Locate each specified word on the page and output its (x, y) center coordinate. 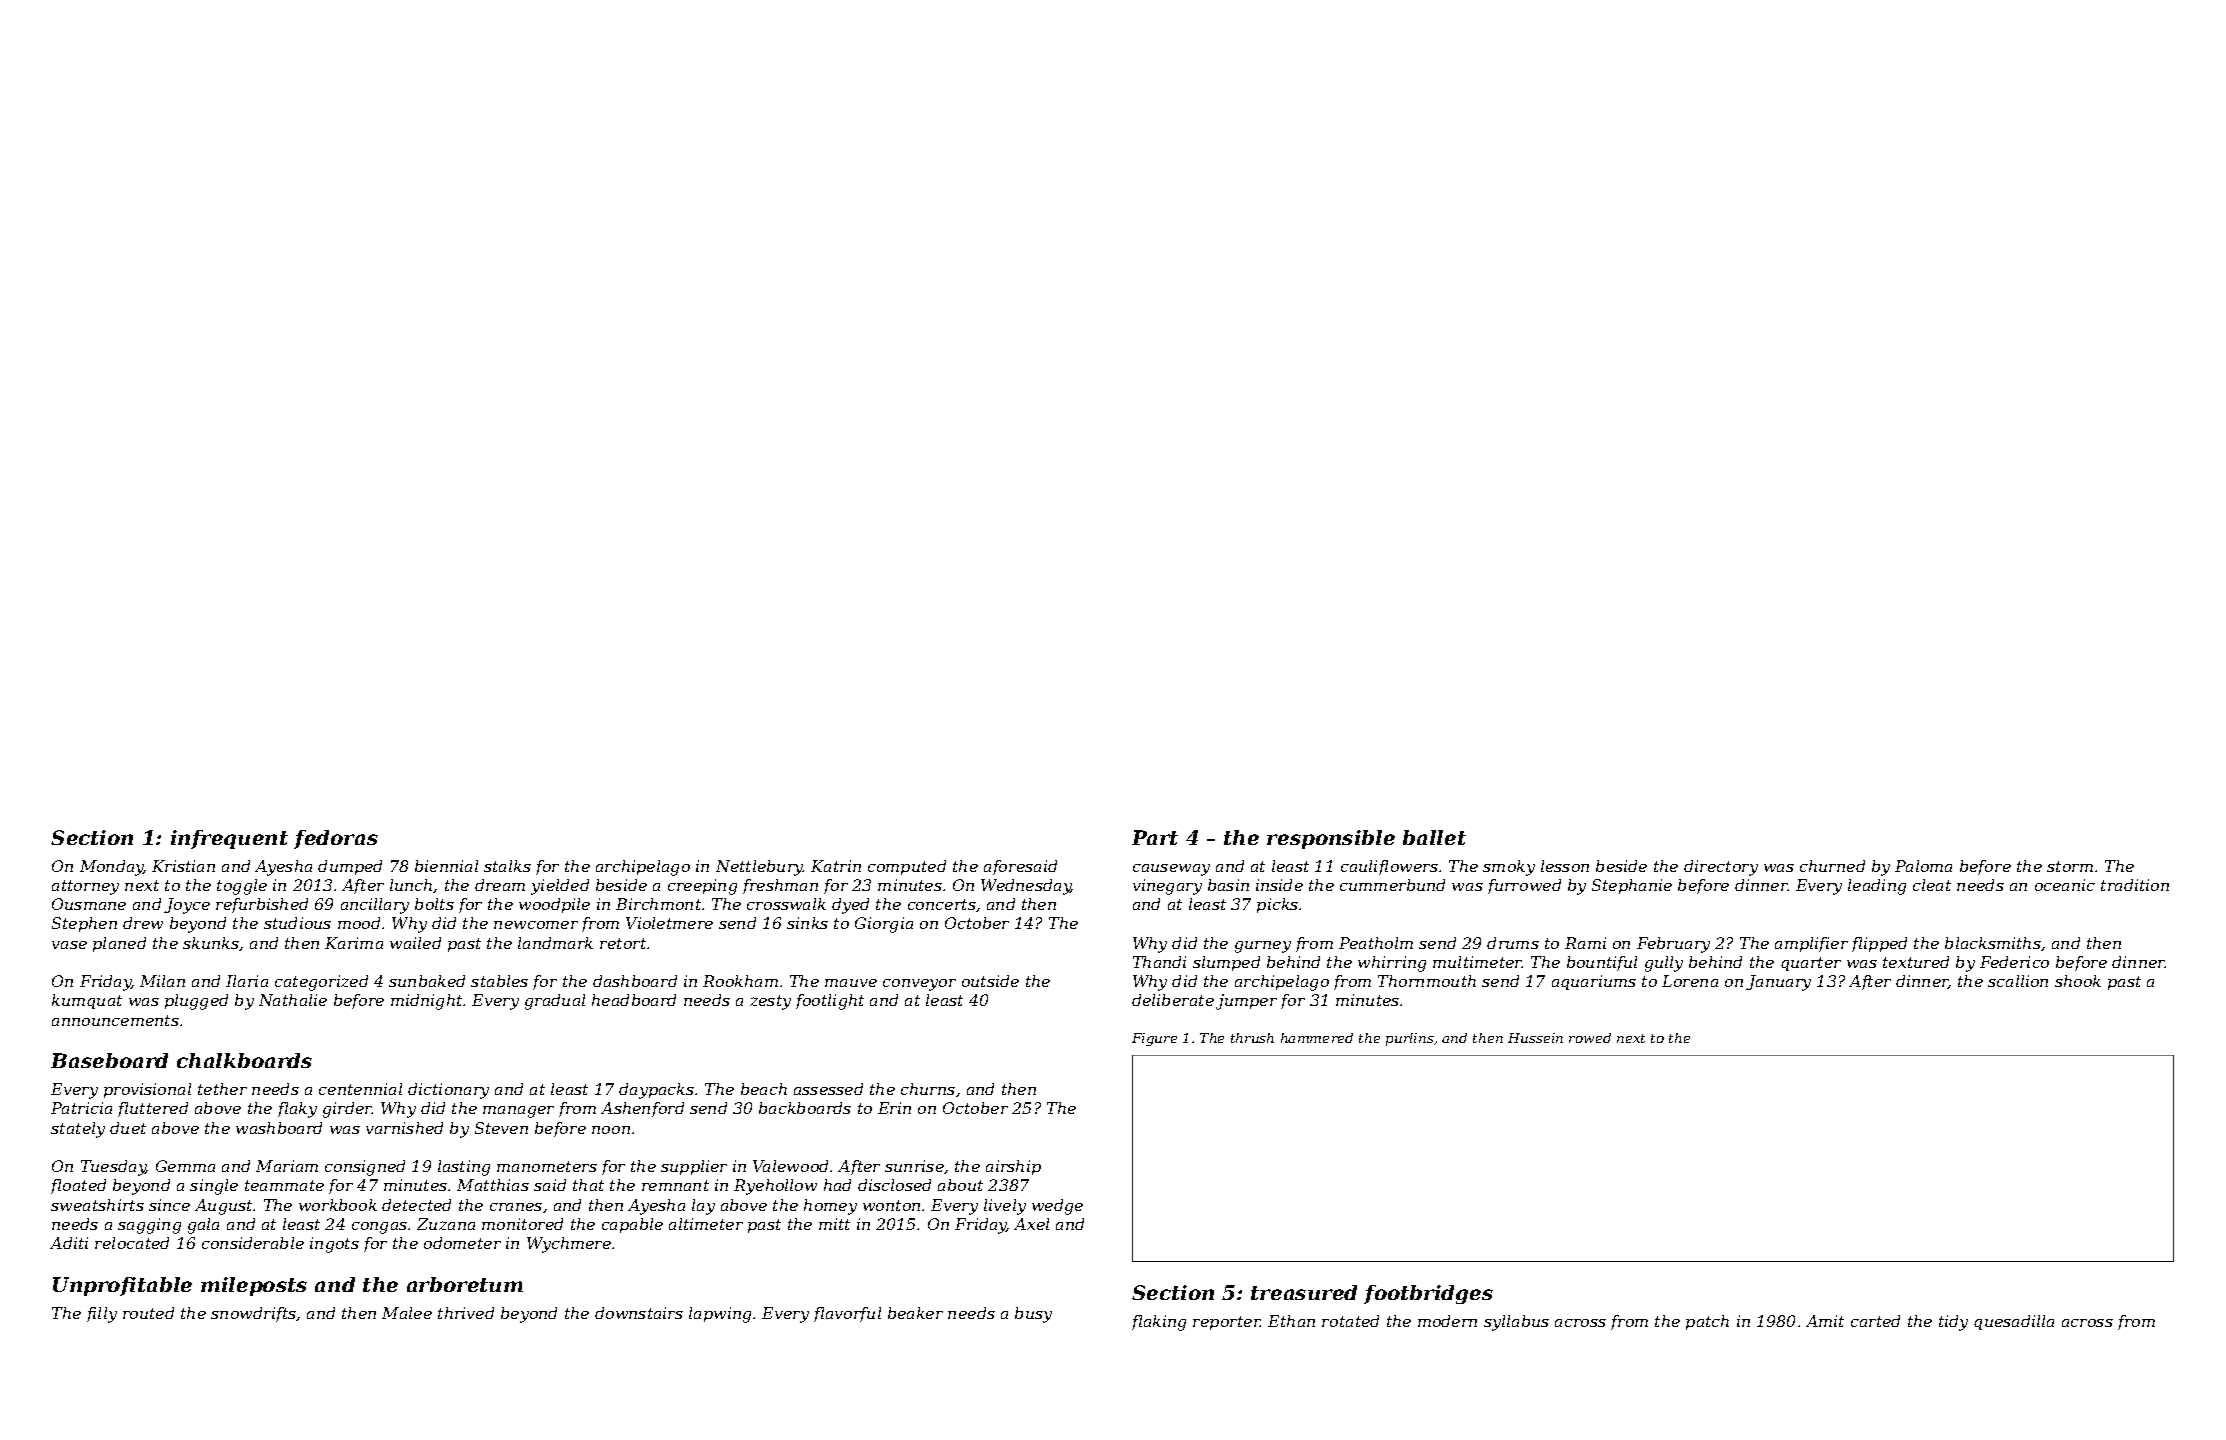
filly (102, 1315)
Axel (1031, 1224)
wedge (1057, 1207)
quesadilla (2014, 1322)
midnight (427, 1002)
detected (416, 1205)
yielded (560, 887)
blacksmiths (1993, 943)
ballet (1434, 837)
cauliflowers (1389, 867)
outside (990, 981)
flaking (1159, 1323)
